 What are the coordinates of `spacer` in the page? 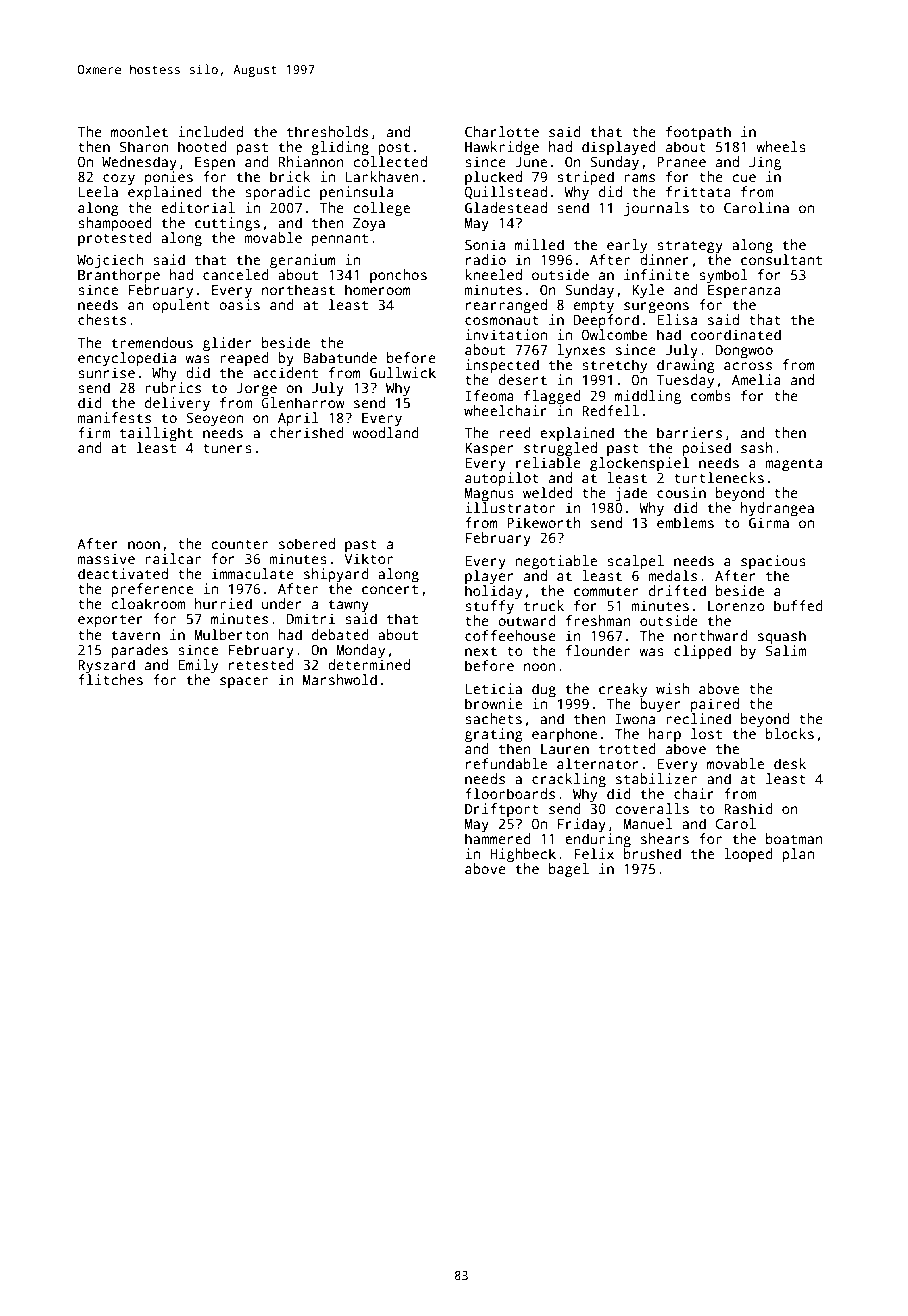 It's located at (244, 682).
